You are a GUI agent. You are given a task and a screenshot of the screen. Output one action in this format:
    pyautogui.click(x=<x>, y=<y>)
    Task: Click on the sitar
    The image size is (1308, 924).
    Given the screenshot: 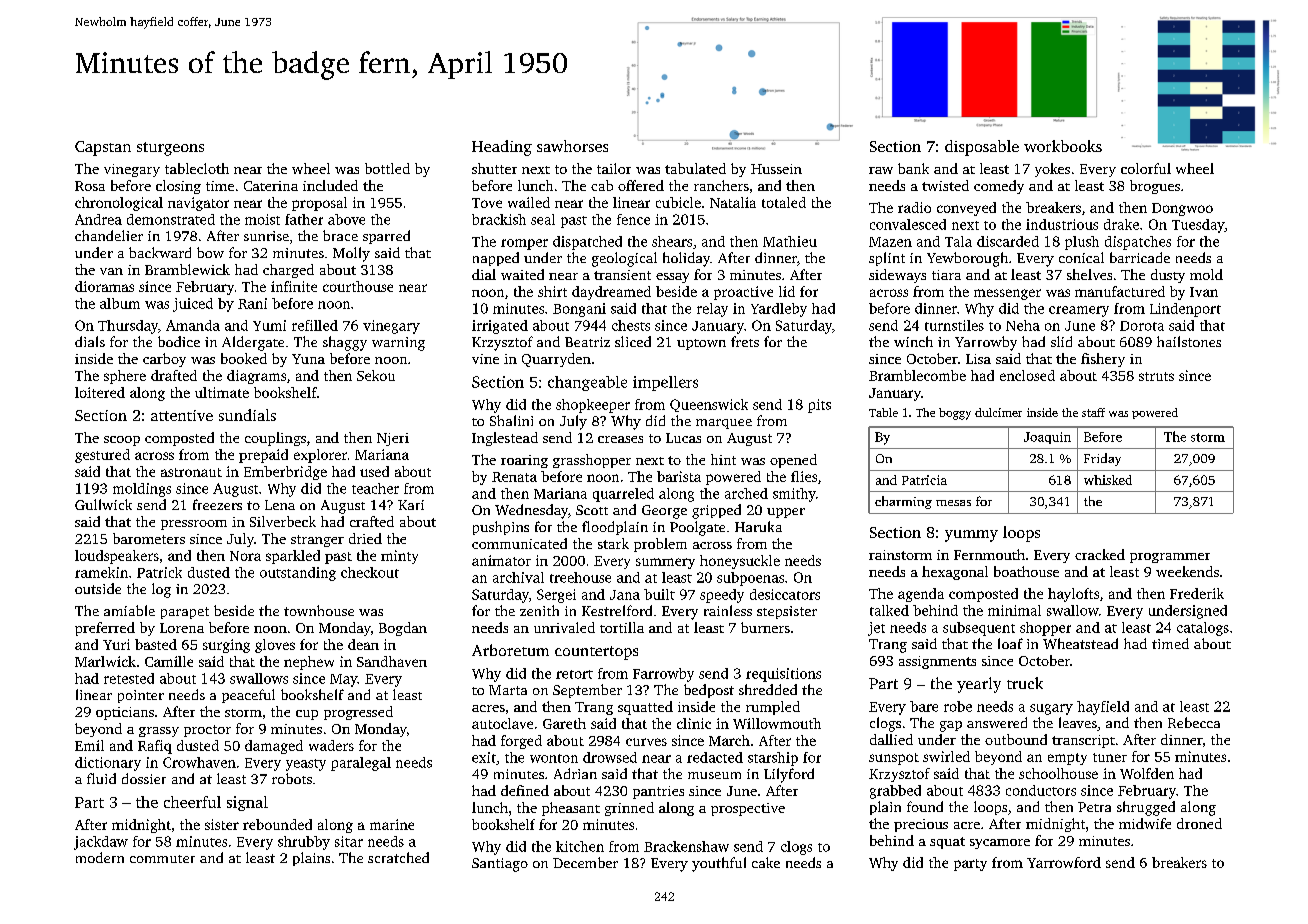 What is the action you would take?
    pyautogui.click(x=349, y=841)
